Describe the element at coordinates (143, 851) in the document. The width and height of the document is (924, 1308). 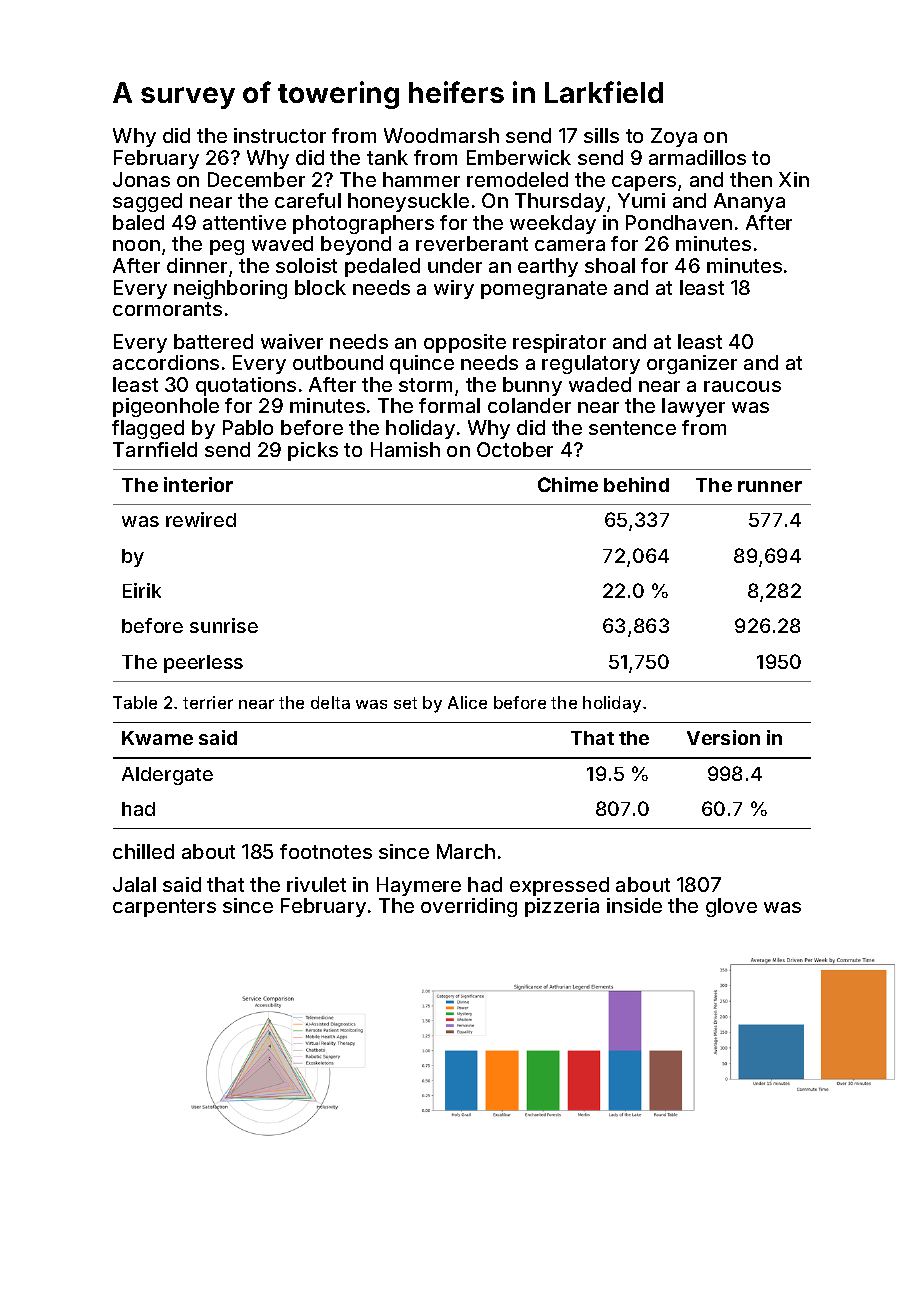
I see `chilled` at that location.
